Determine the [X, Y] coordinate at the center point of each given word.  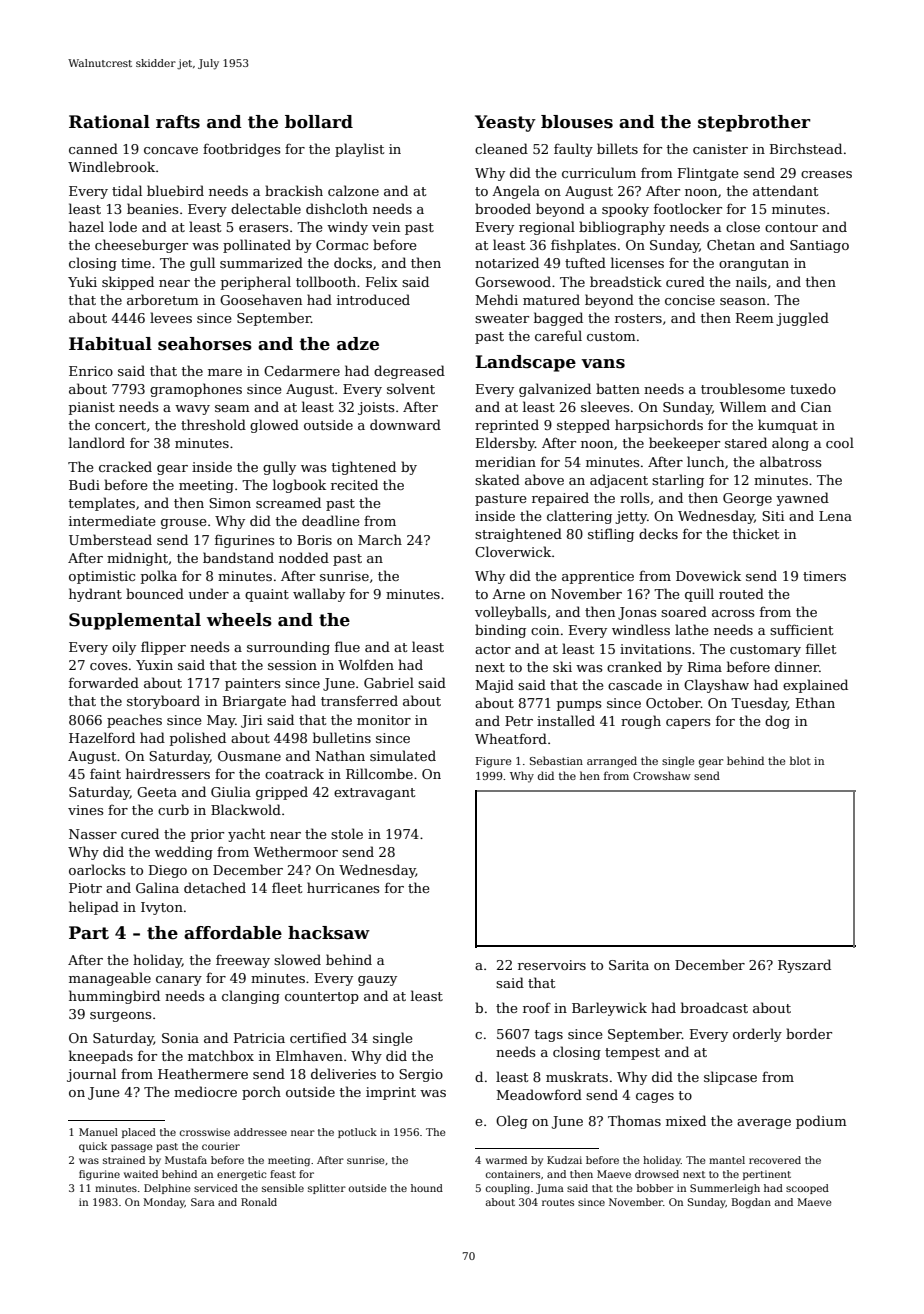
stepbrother [754, 123]
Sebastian [556, 760]
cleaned [501, 148]
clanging [251, 997]
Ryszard [804, 966]
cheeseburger [141, 246]
